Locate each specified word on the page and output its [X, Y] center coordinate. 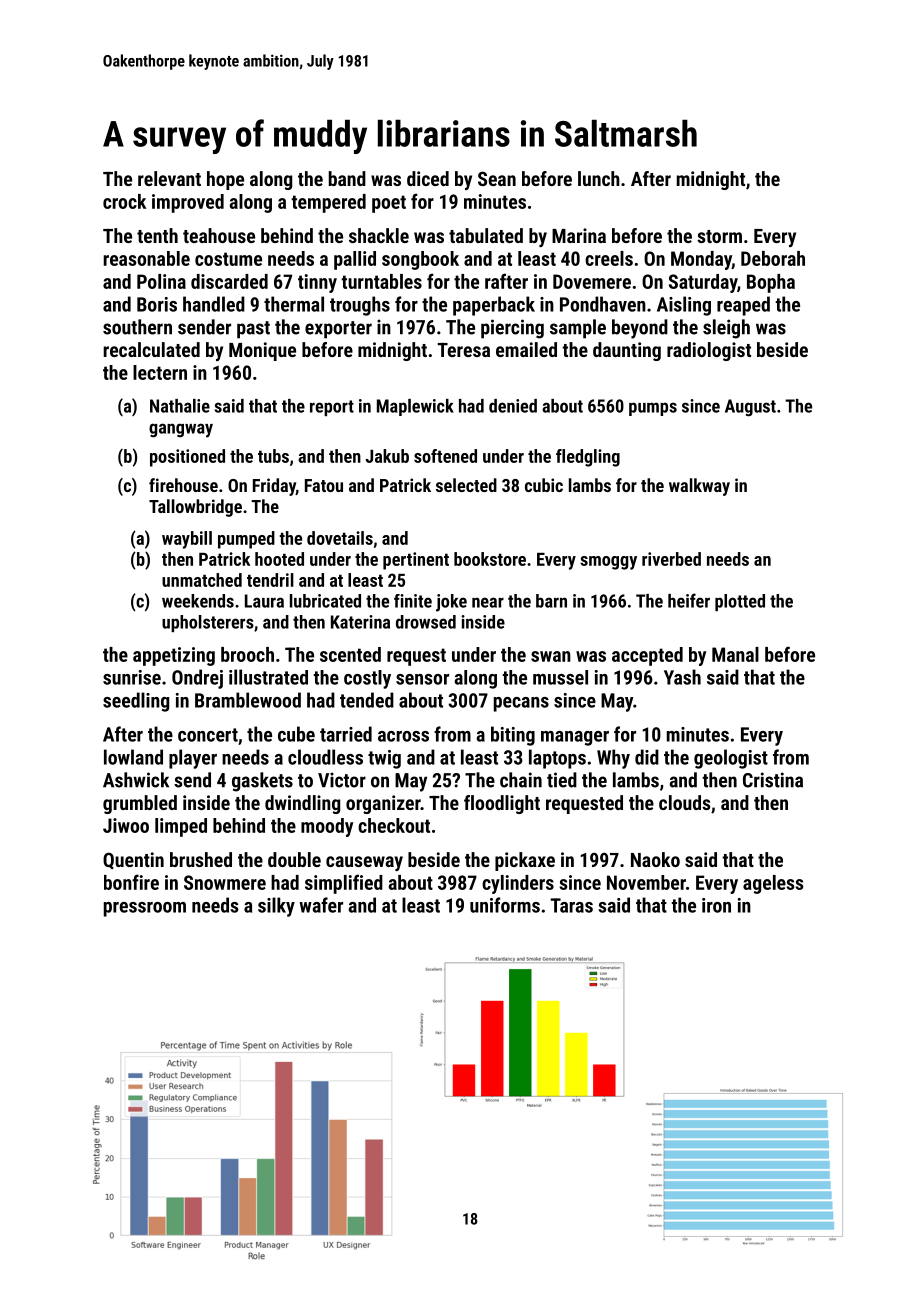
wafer [321, 905]
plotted [740, 602]
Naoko [655, 859]
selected [466, 485]
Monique [262, 351]
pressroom [145, 909]
